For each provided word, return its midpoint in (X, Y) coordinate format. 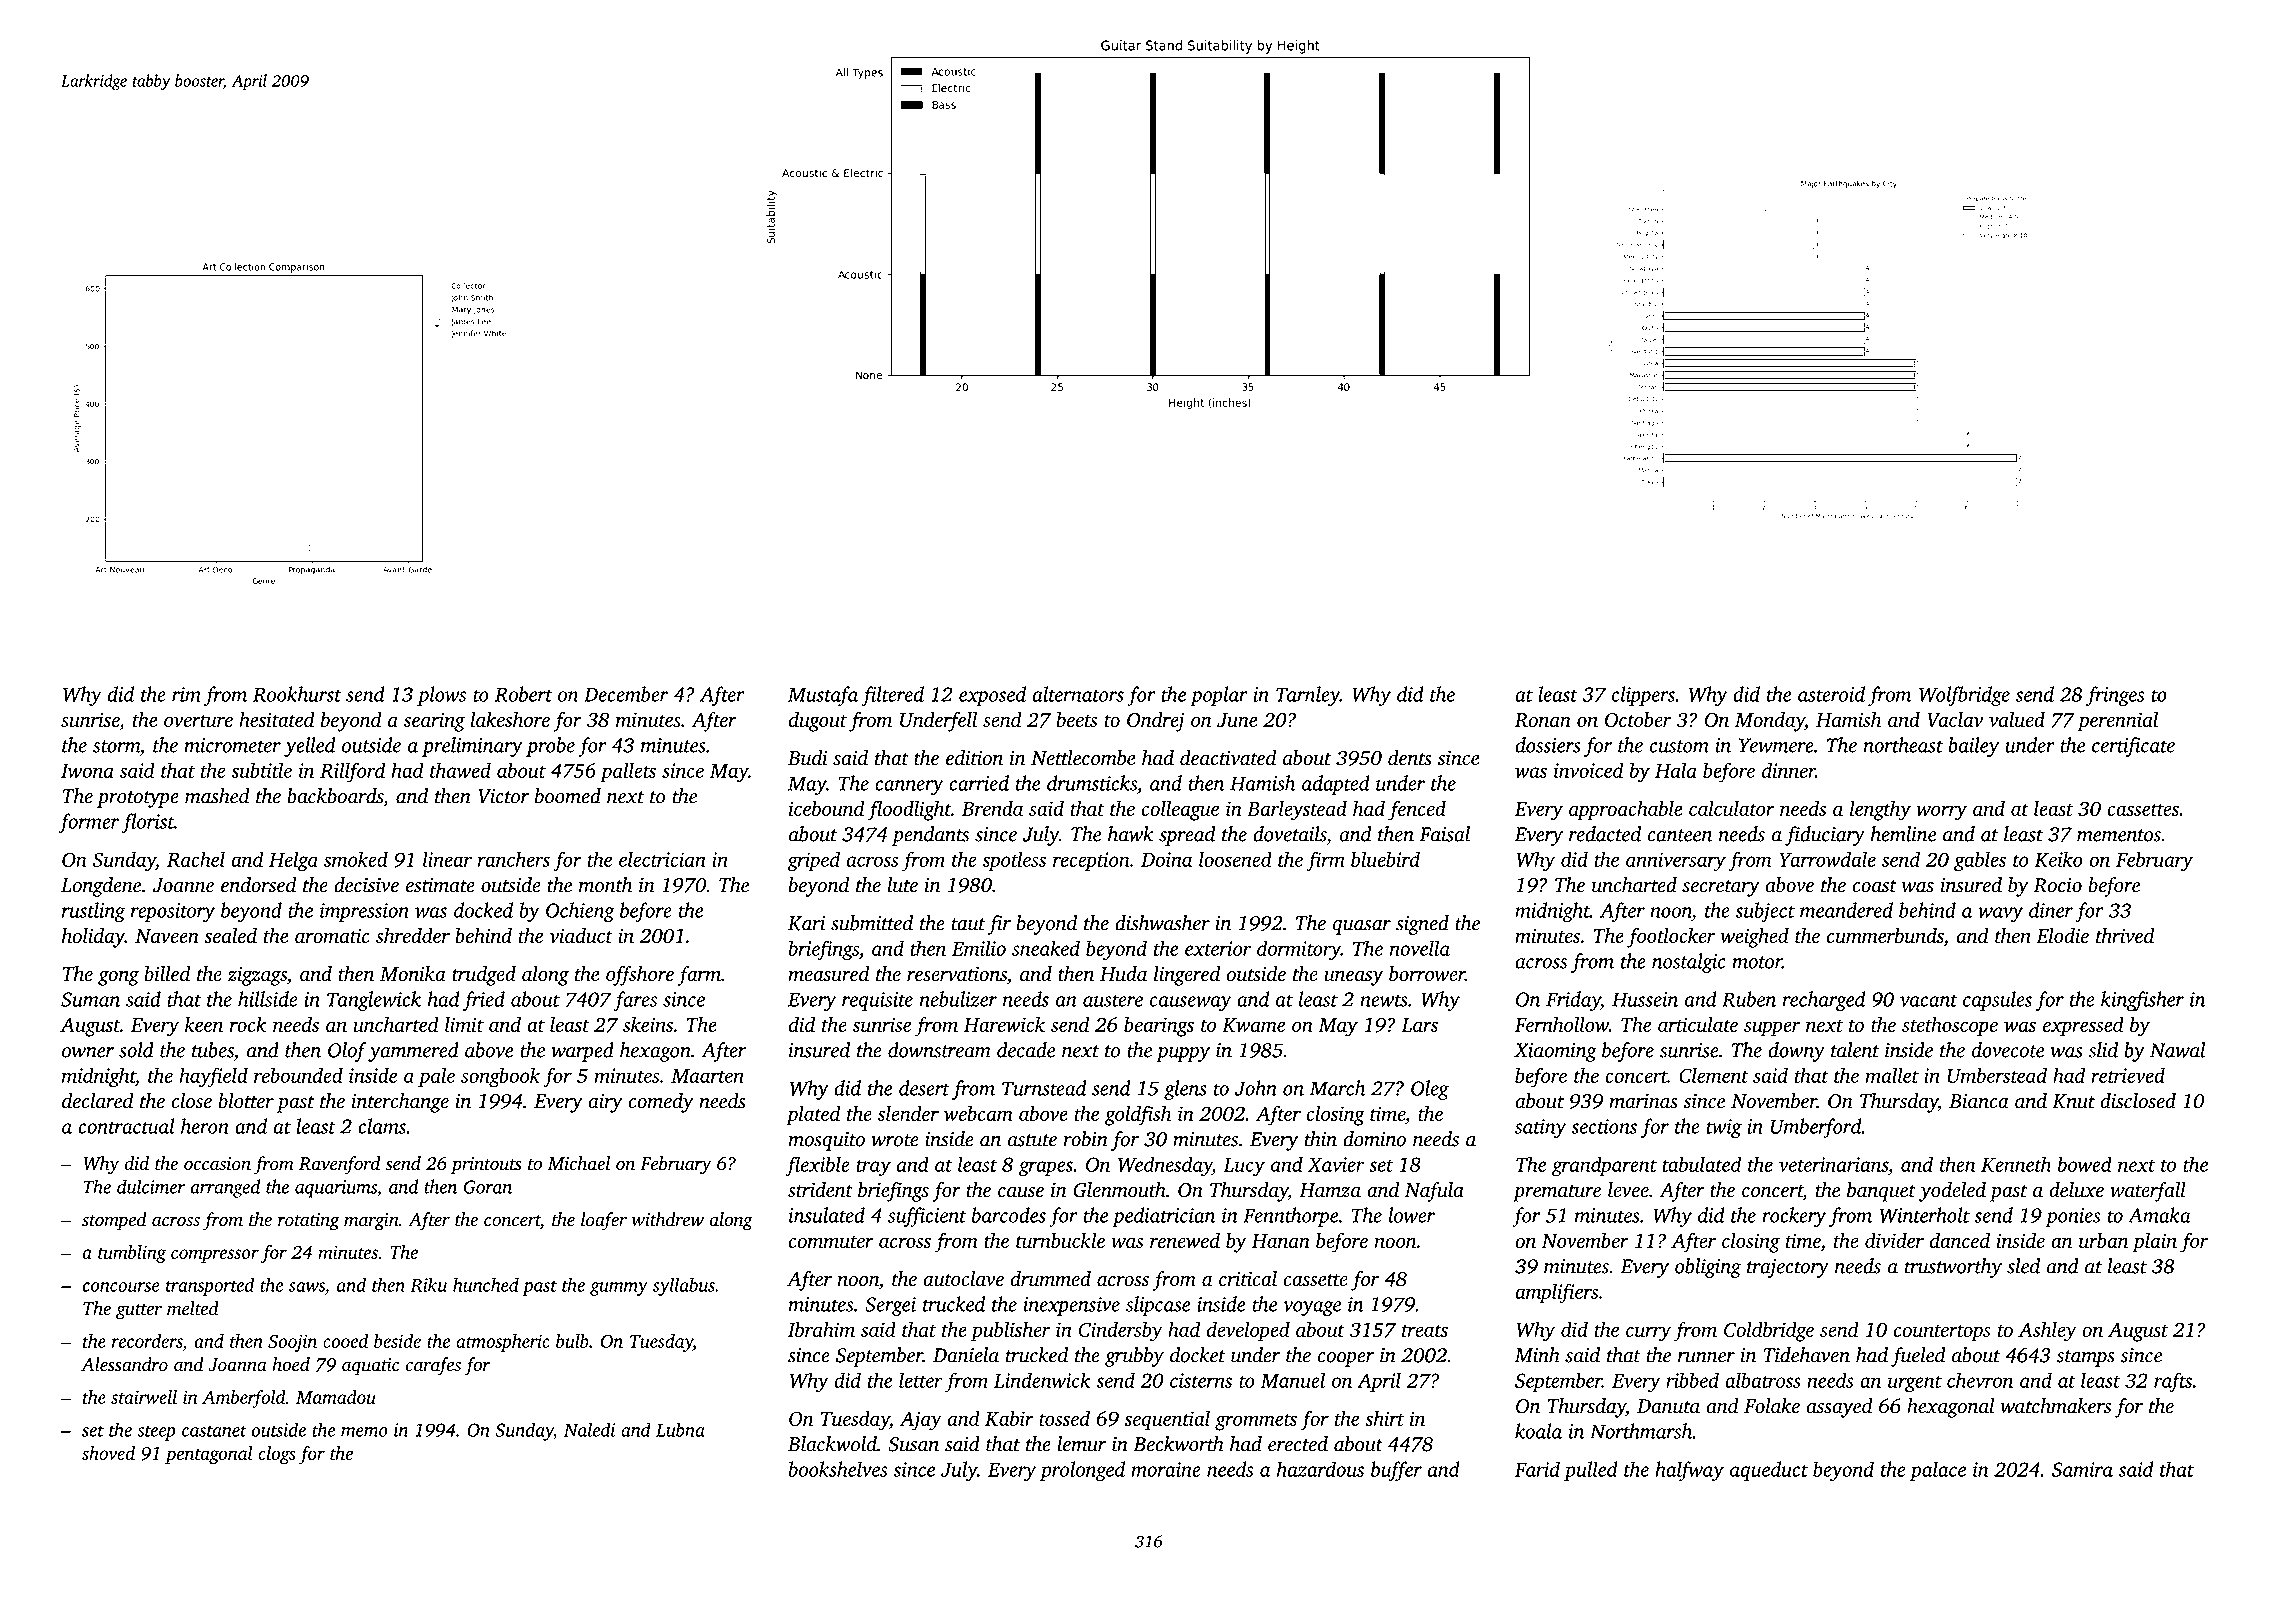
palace (1938, 1471)
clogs (277, 1455)
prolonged (1082, 1471)
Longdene (101, 887)
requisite (877, 1001)
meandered (1846, 910)
